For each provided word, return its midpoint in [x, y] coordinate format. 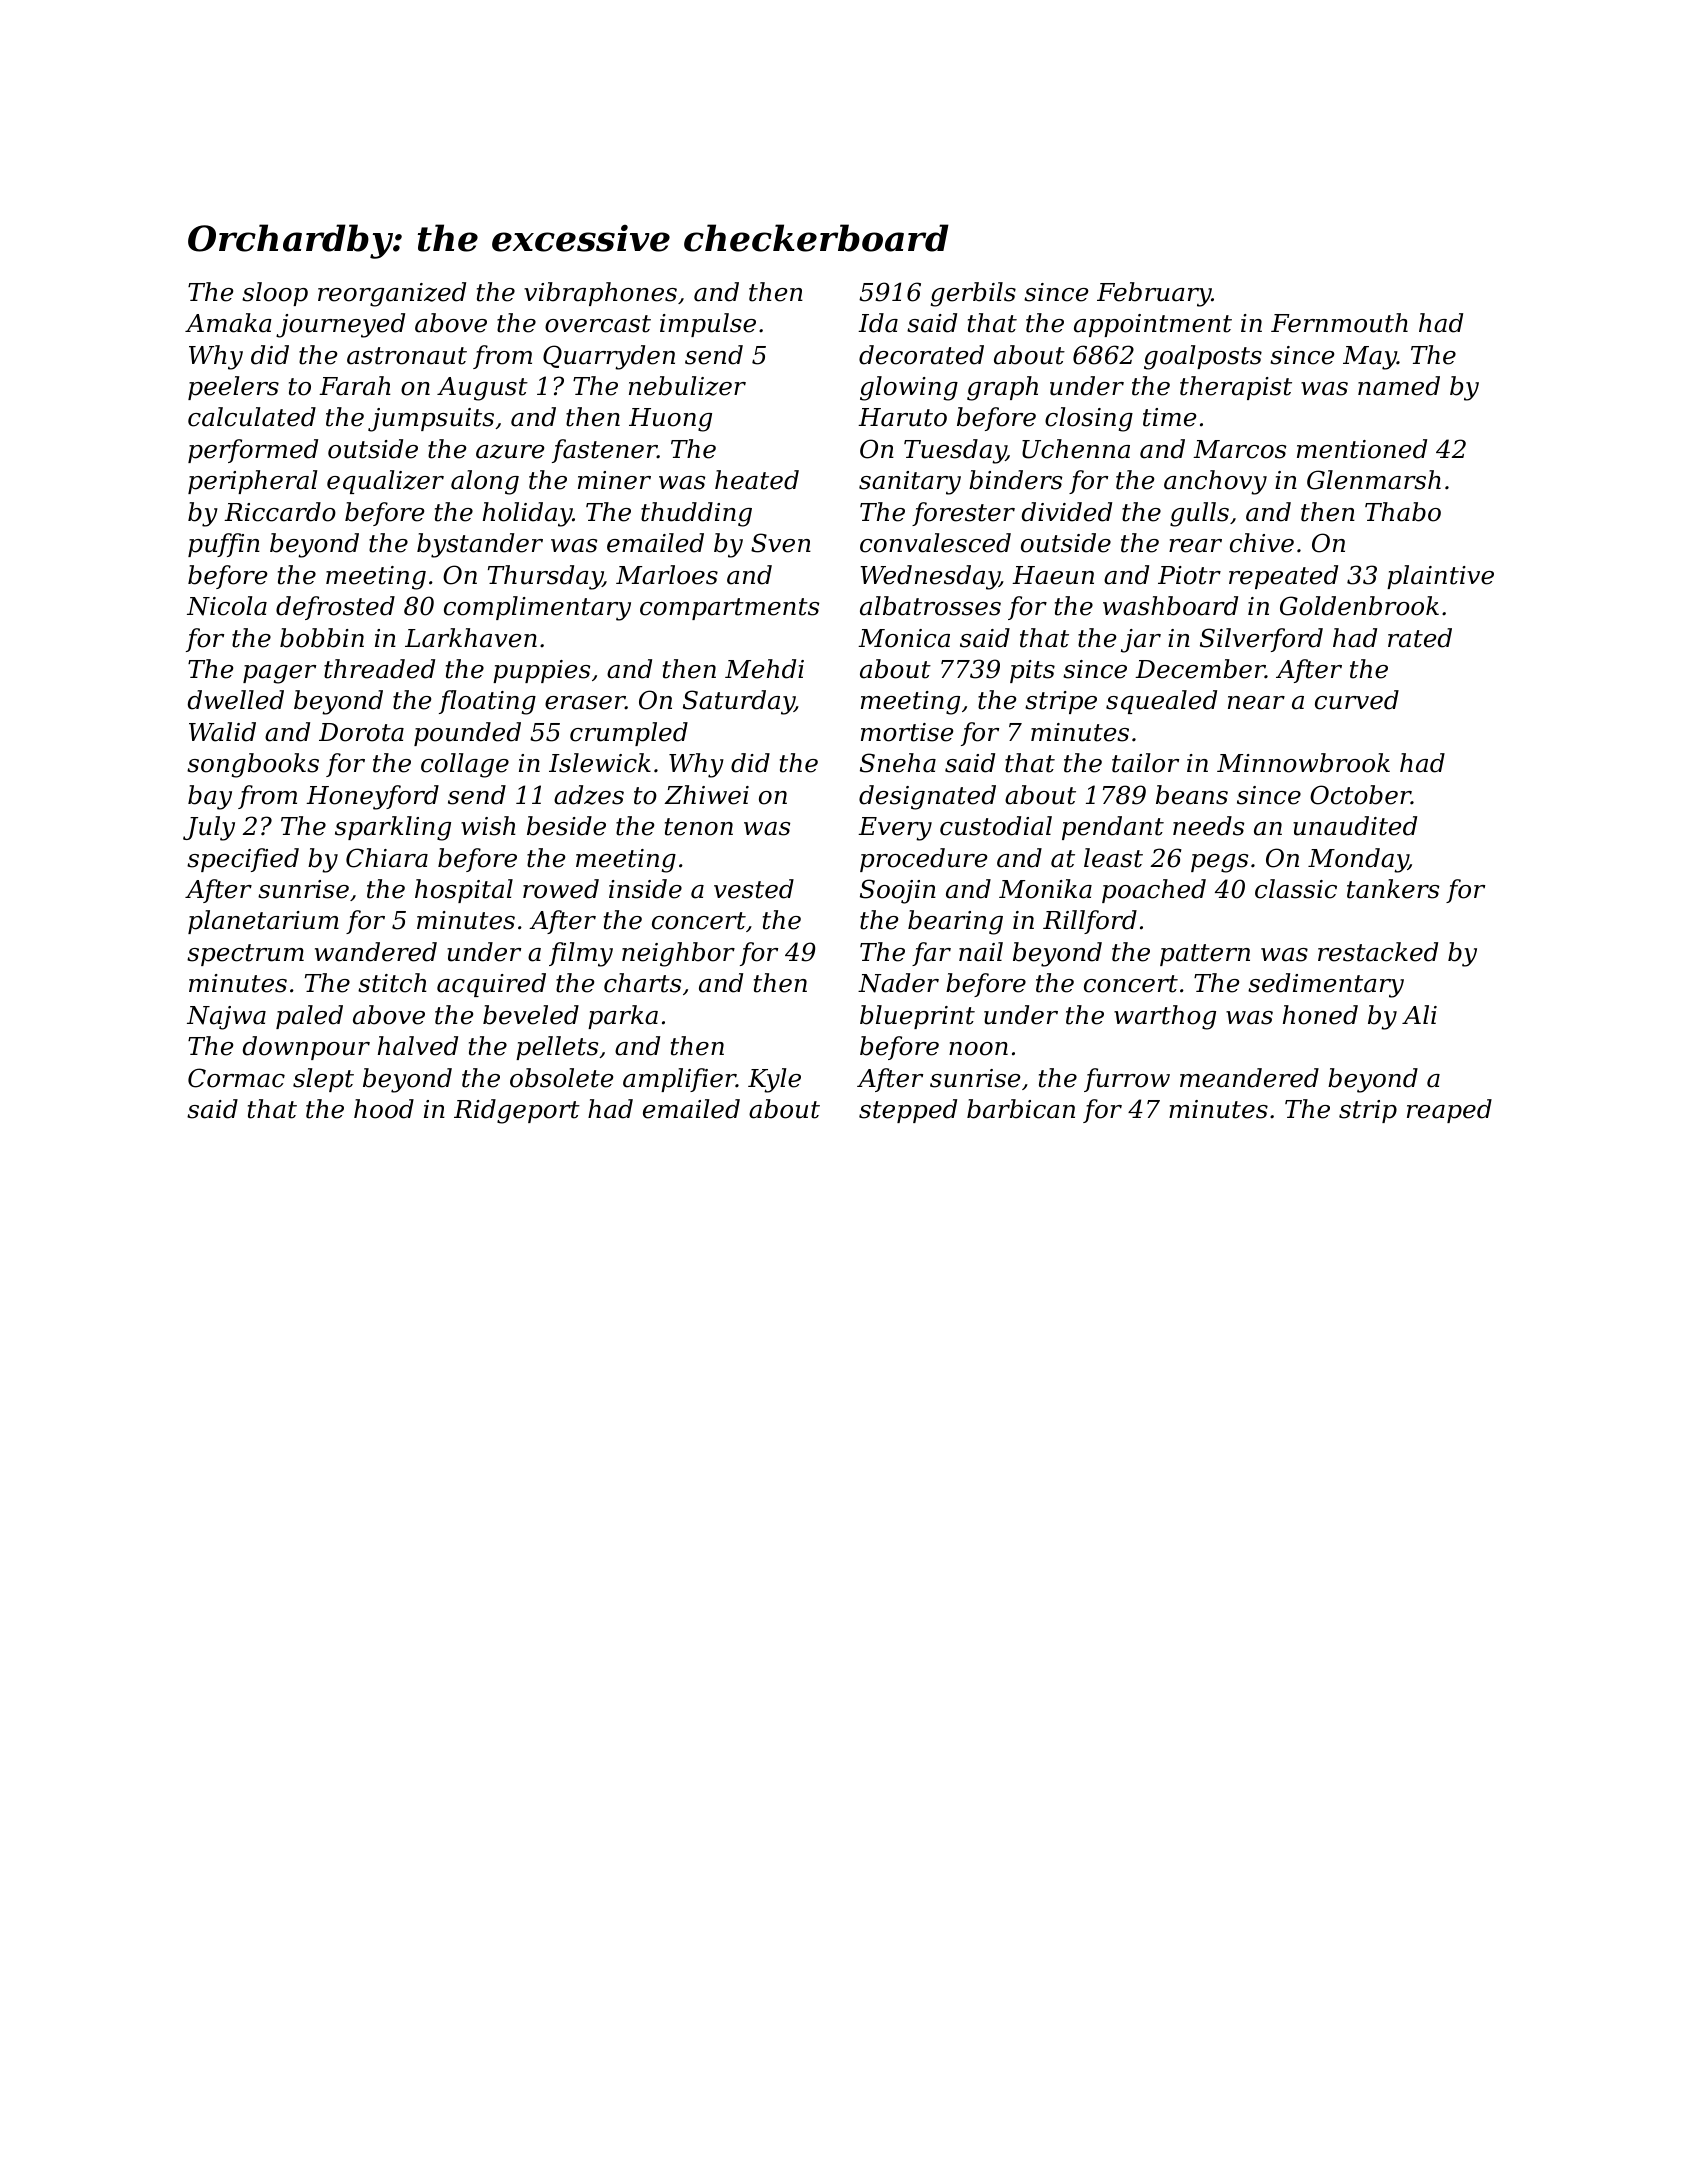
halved [418, 1046]
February [1154, 294]
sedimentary [1326, 985]
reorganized [392, 294]
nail [981, 952]
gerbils [973, 294]
